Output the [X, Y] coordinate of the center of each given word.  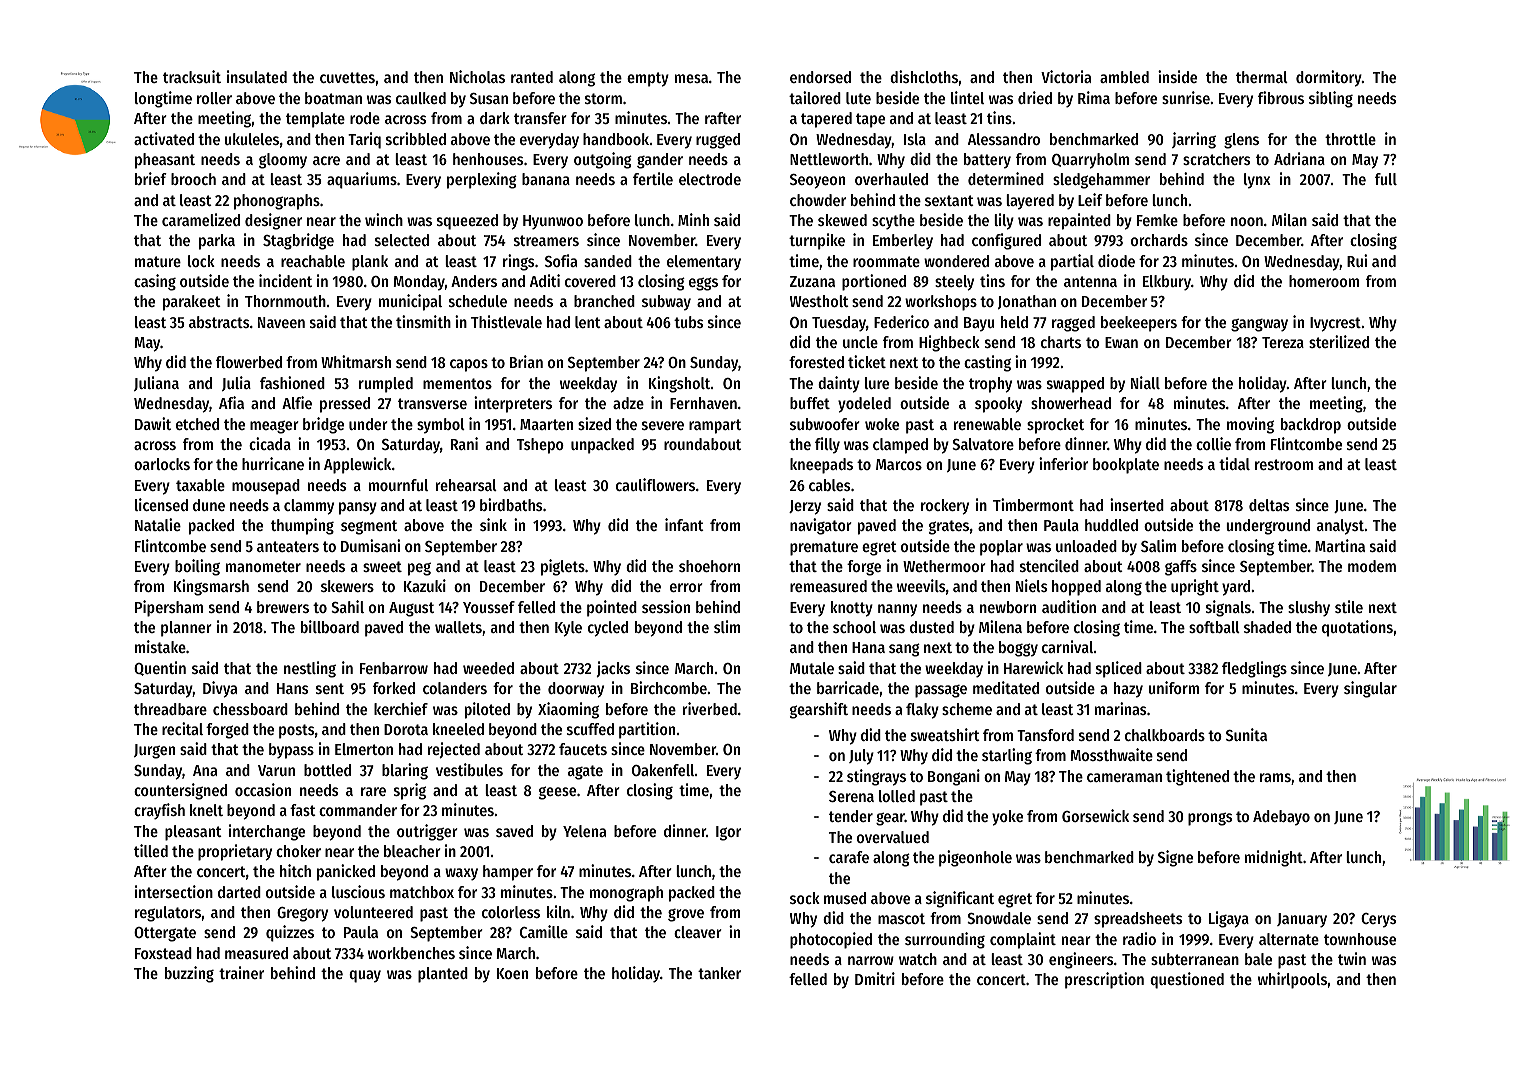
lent [588, 322]
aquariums [362, 180]
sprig [410, 791]
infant [684, 524]
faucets [583, 749]
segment [369, 527]
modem [1372, 566]
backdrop [1311, 426]
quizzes [290, 933]
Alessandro [1004, 139]
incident [285, 280]
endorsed [820, 77]
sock [805, 898]
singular [1370, 689]
